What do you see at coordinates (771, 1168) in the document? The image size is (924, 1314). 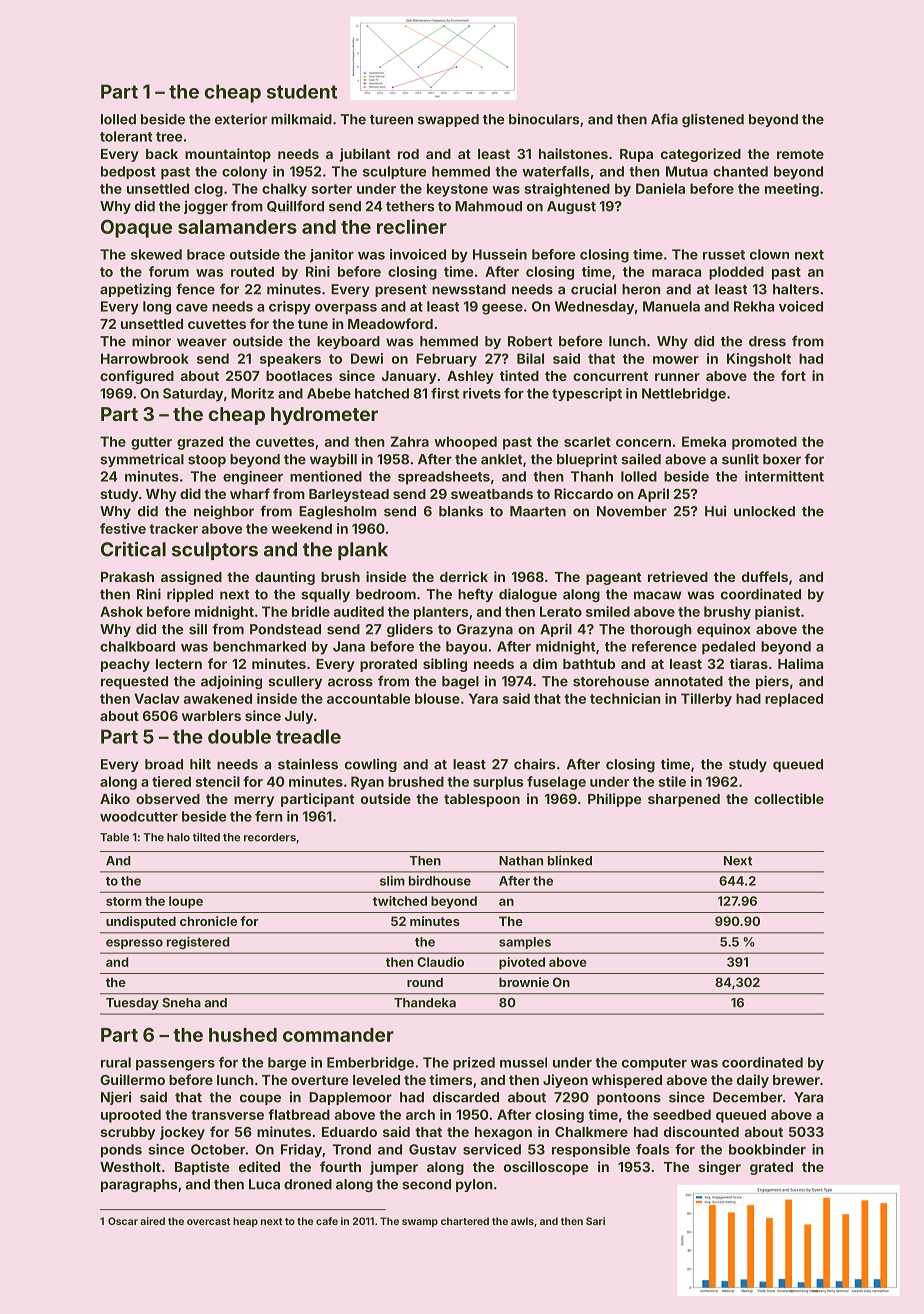 I see `grated` at bounding box center [771, 1168].
